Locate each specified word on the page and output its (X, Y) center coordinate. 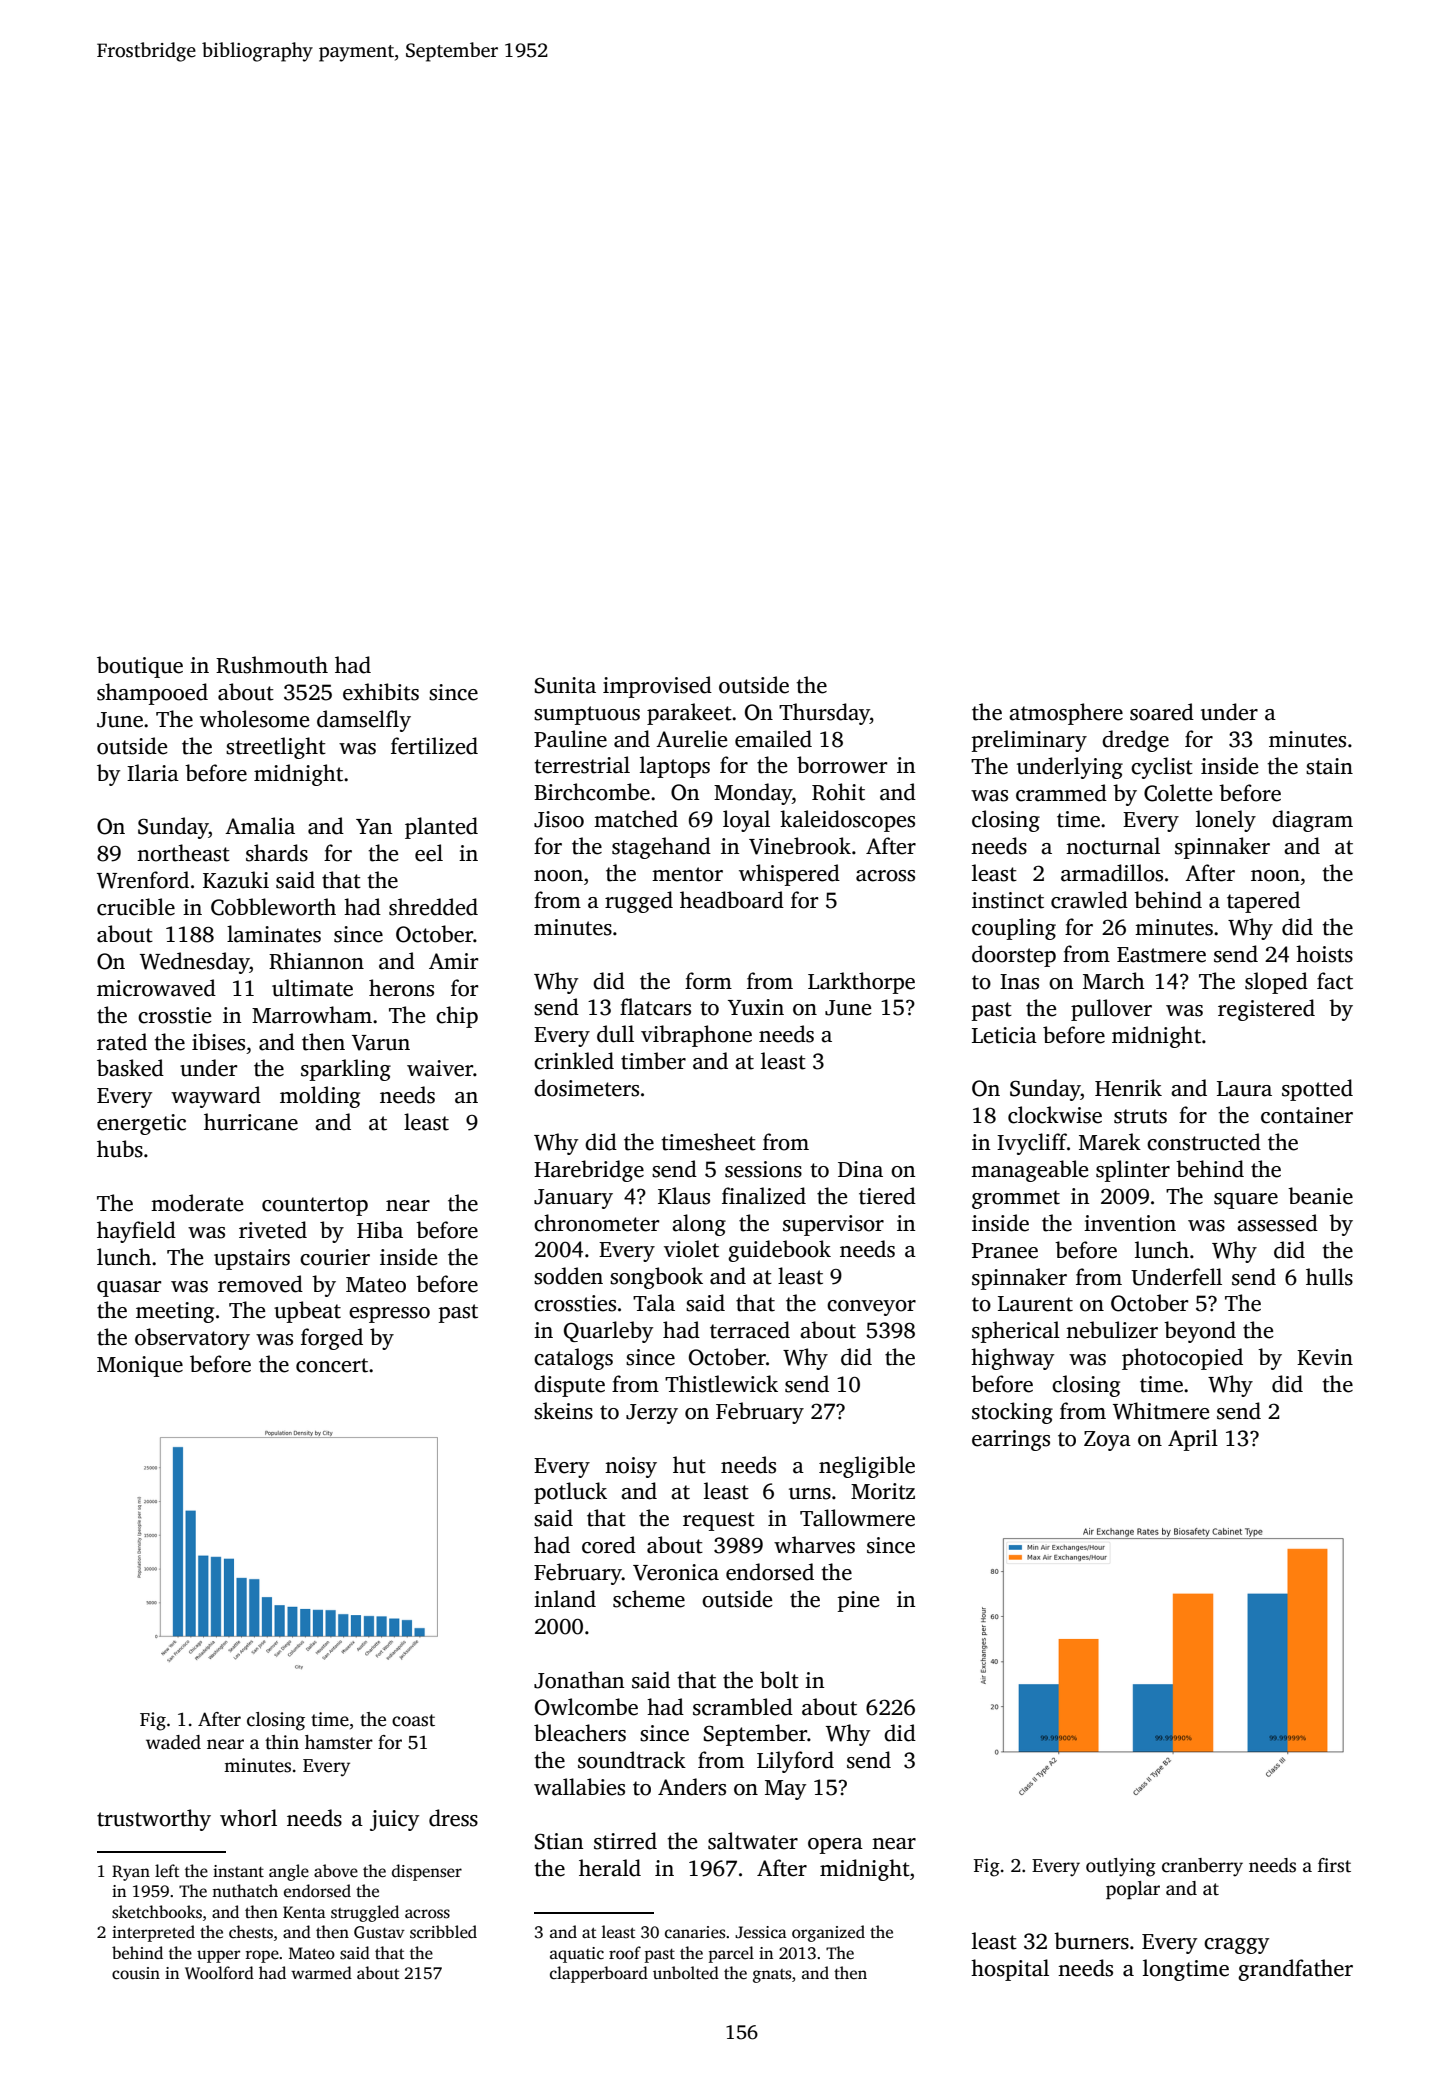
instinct (1008, 900)
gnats (772, 1976)
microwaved (156, 988)
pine (858, 1601)
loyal (746, 821)
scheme (649, 1599)
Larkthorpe (861, 983)
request (719, 1521)
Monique (140, 1366)
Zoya (1107, 1441)
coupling (1014, 929)
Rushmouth (272, 665)
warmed (321, 1973)
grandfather (1295, 1970)
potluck (570, 1493)
